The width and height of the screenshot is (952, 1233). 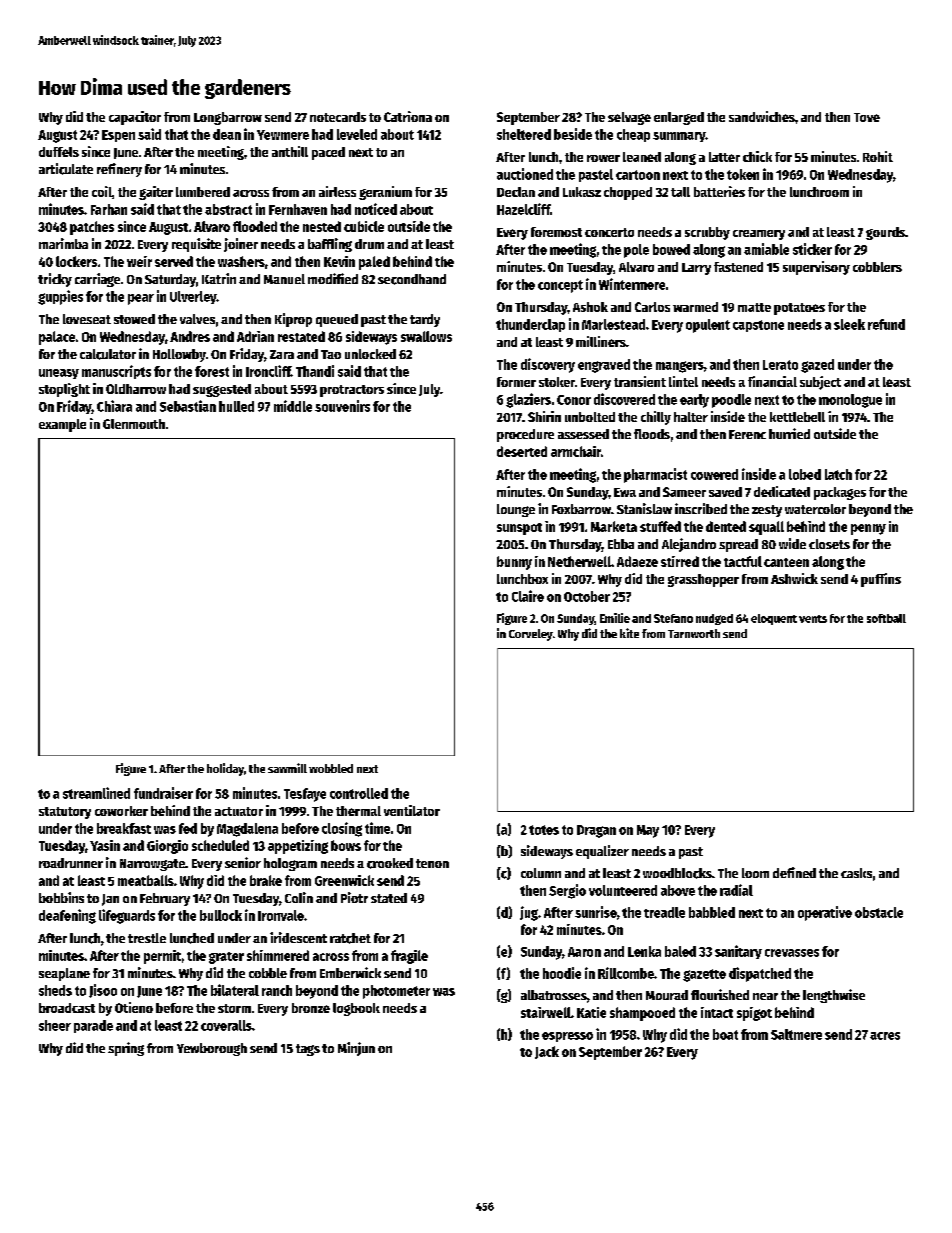 I want to click on former, so click(x=516, y=382).
